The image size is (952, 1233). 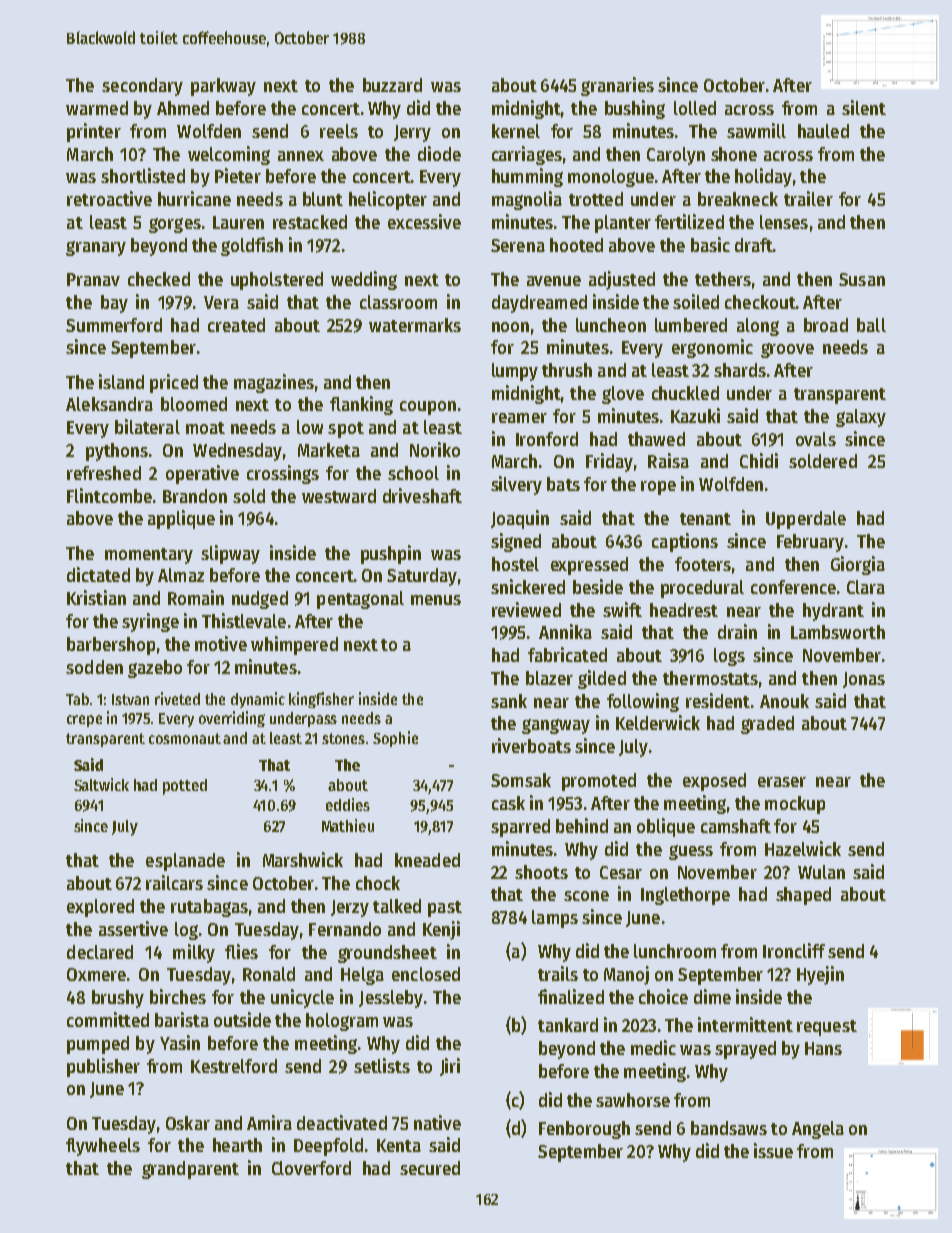 I want to click on eddies, so click(x=348, y=804).
